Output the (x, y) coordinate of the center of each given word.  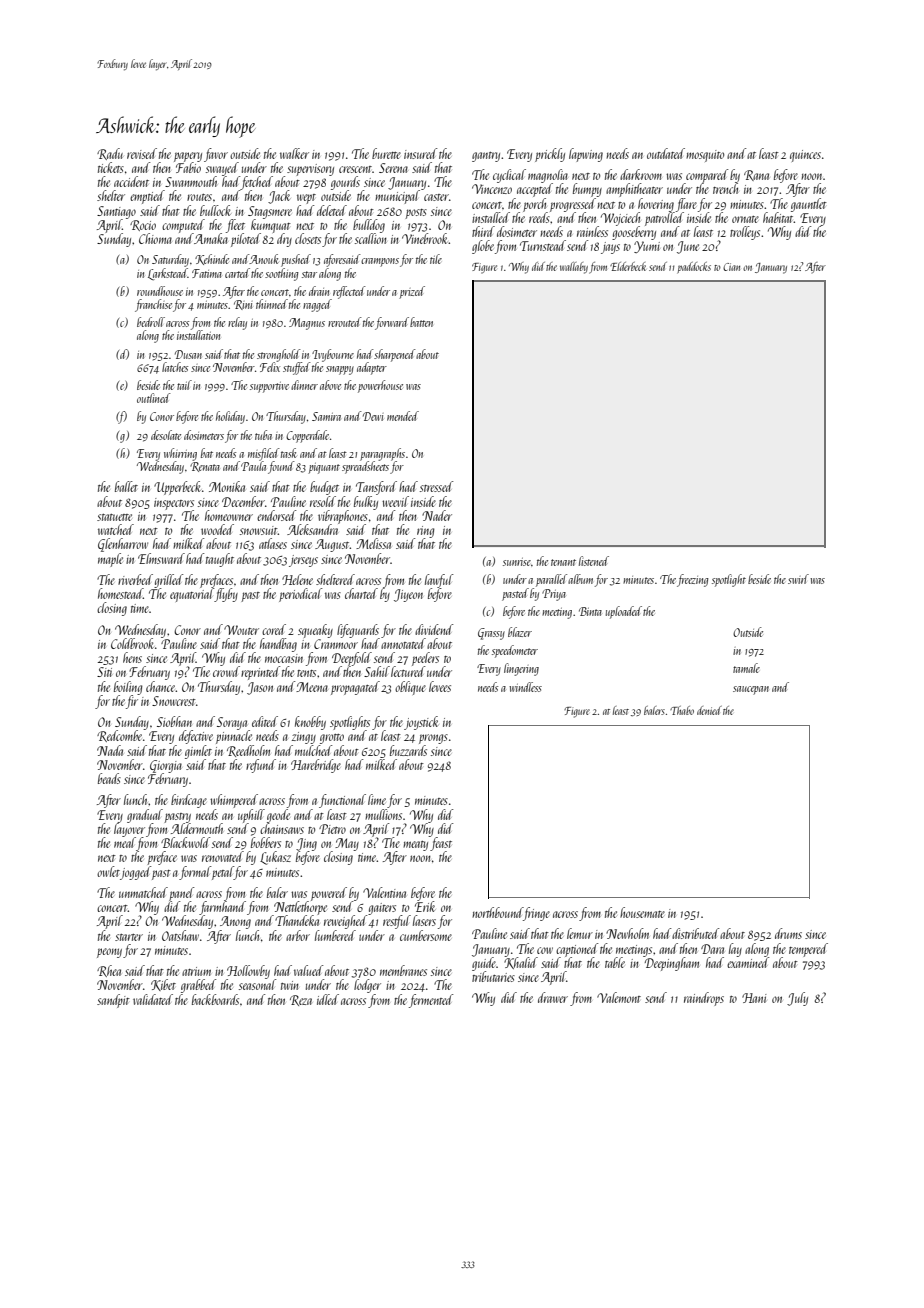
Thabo (682, 710)
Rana (756, 175)
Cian (731, 267)
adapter (372, 368)
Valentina (384, 892)
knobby (310, 723)
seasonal (258, 984)
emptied (147, 197)
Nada (110, 750)
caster (436, 197)
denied (709, 710)
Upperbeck (177, 488)
